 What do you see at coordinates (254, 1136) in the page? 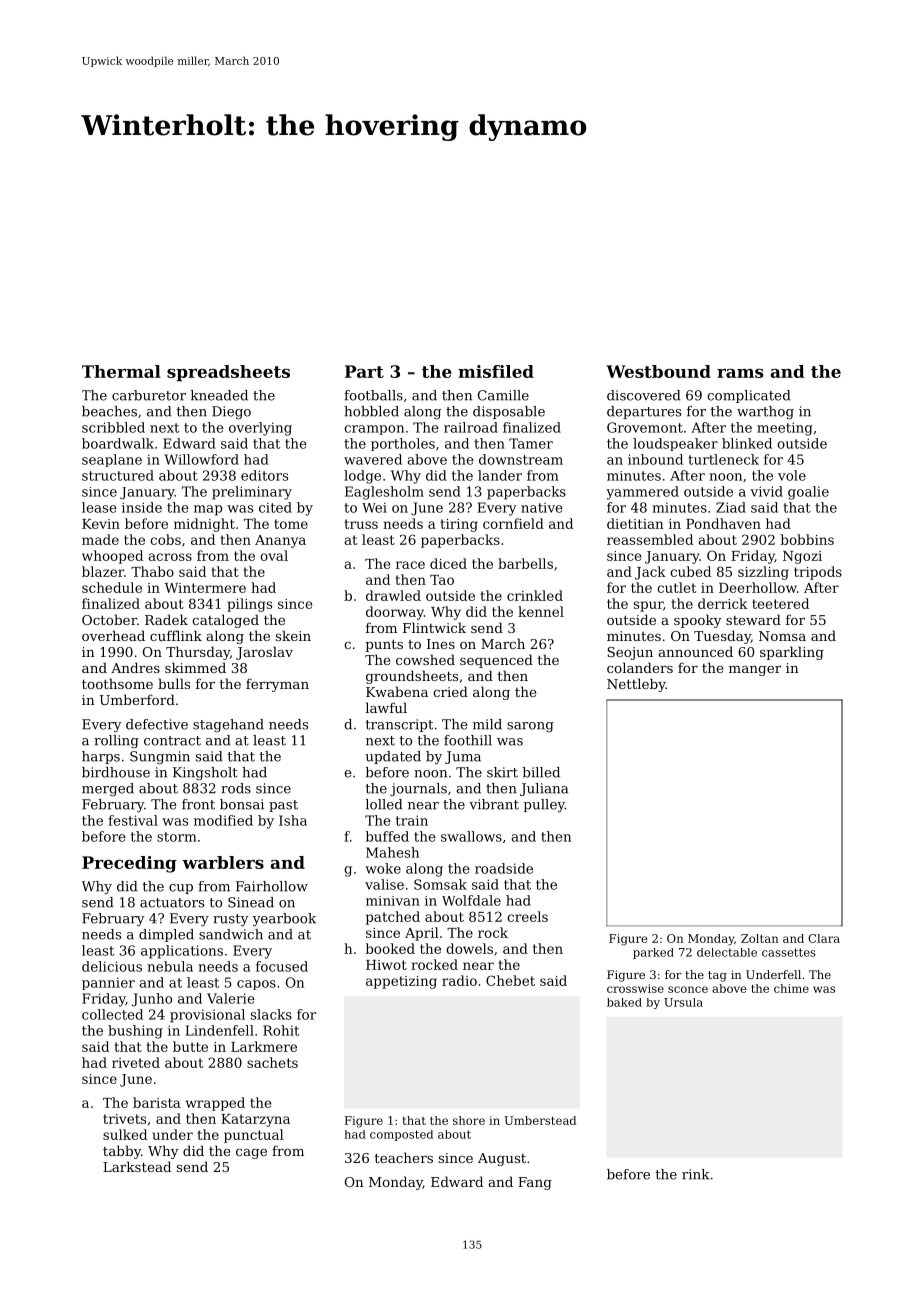
I see `punctual` at bounding box center [254, 1136].
